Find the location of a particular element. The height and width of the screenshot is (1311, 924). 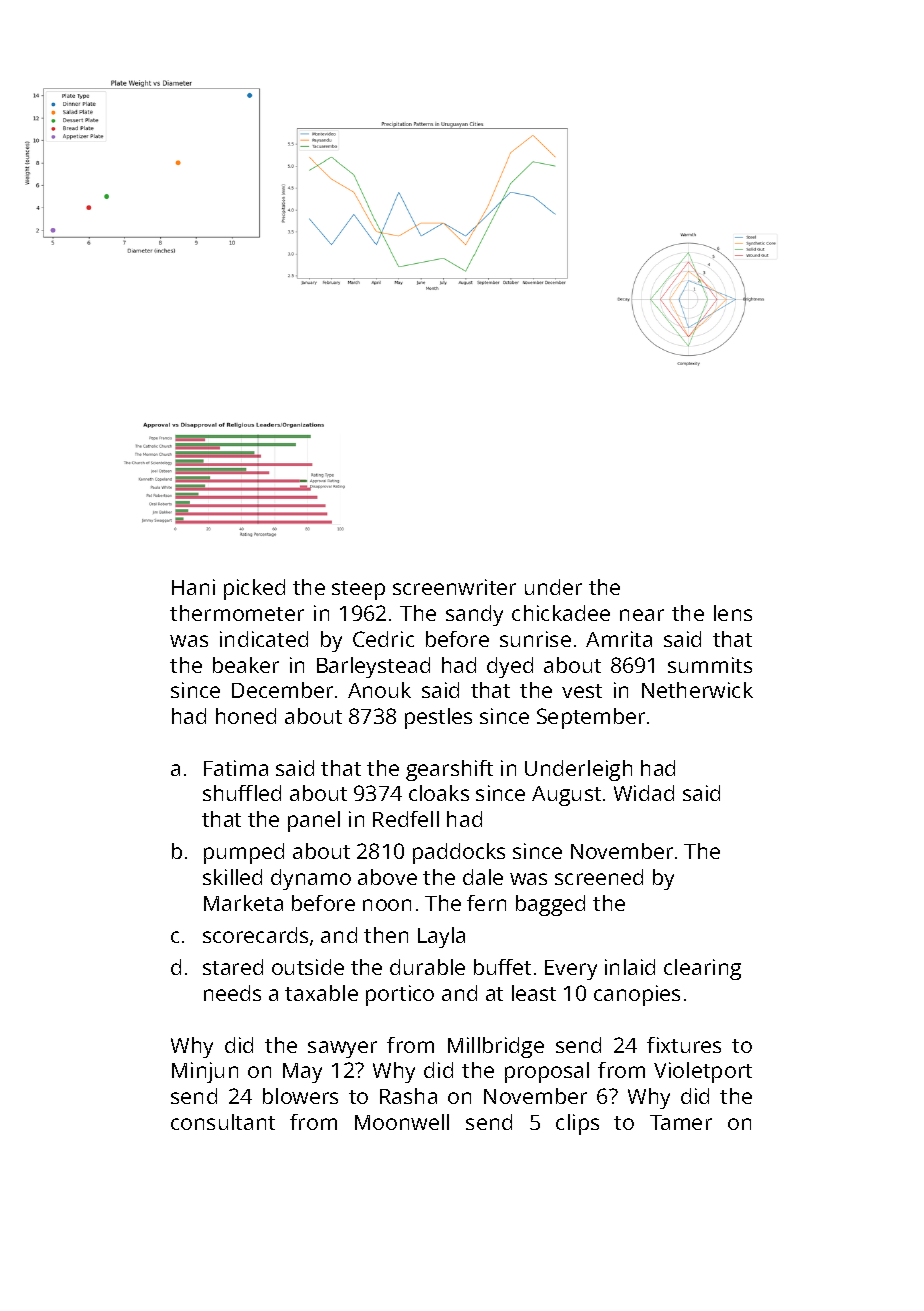

honed is located at coordinates (246, 716).
